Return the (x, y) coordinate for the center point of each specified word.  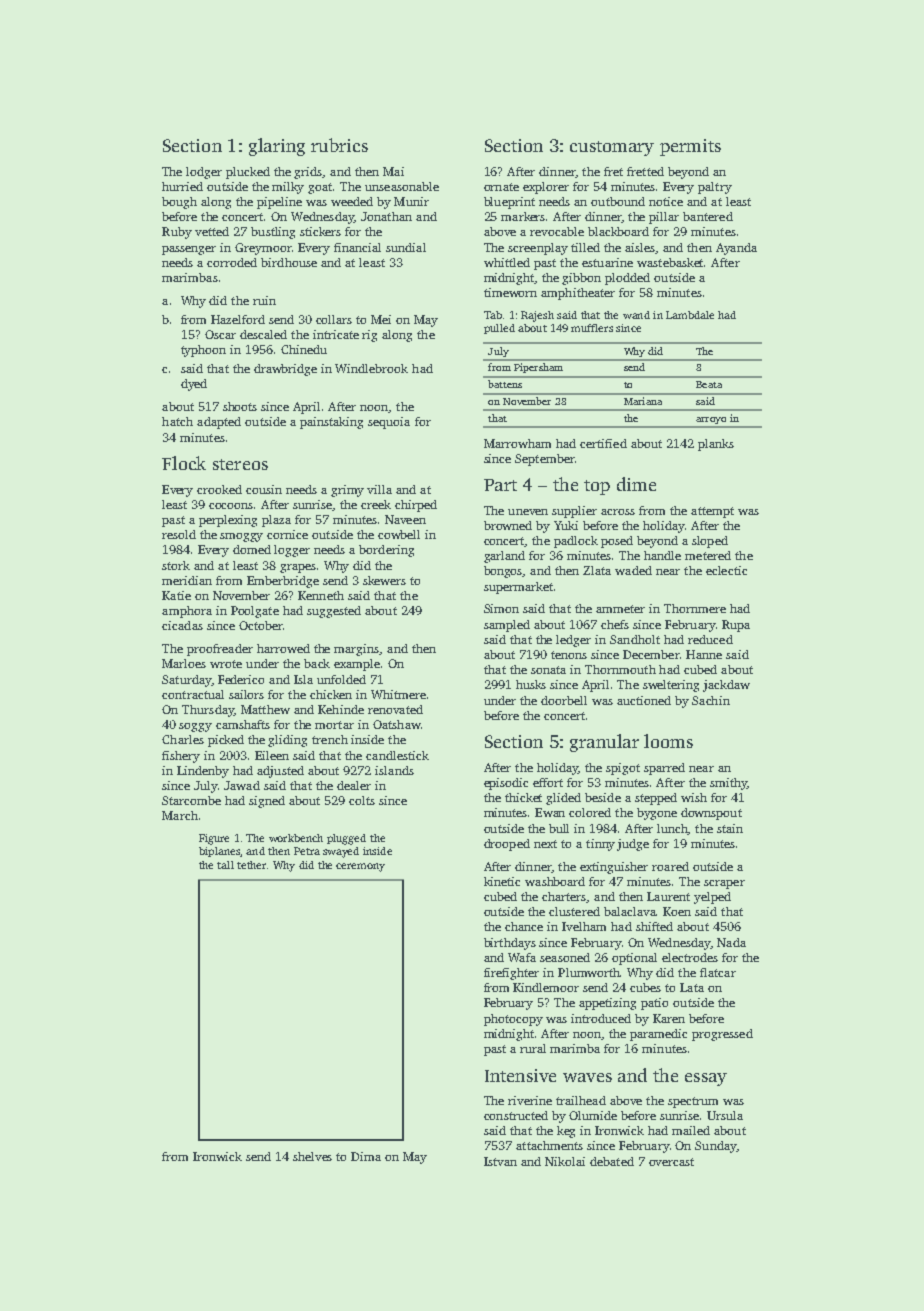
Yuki (566, 525)
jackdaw (726, 686)
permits (690, 147)
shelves (312, 1156)
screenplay (538, 249)
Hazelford (238, 319)
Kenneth (321, 595)
